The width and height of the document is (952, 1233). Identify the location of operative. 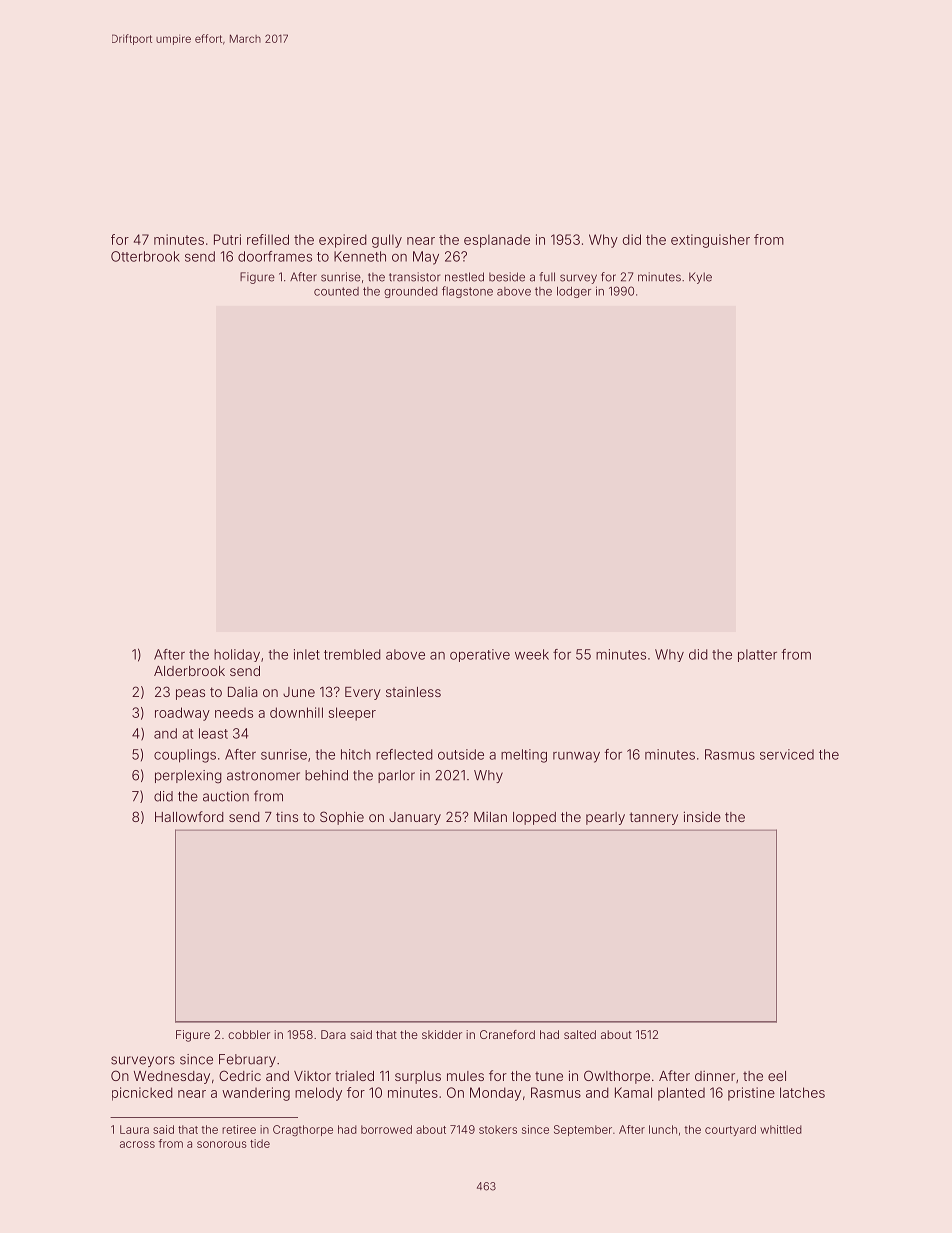
(480, 655).
